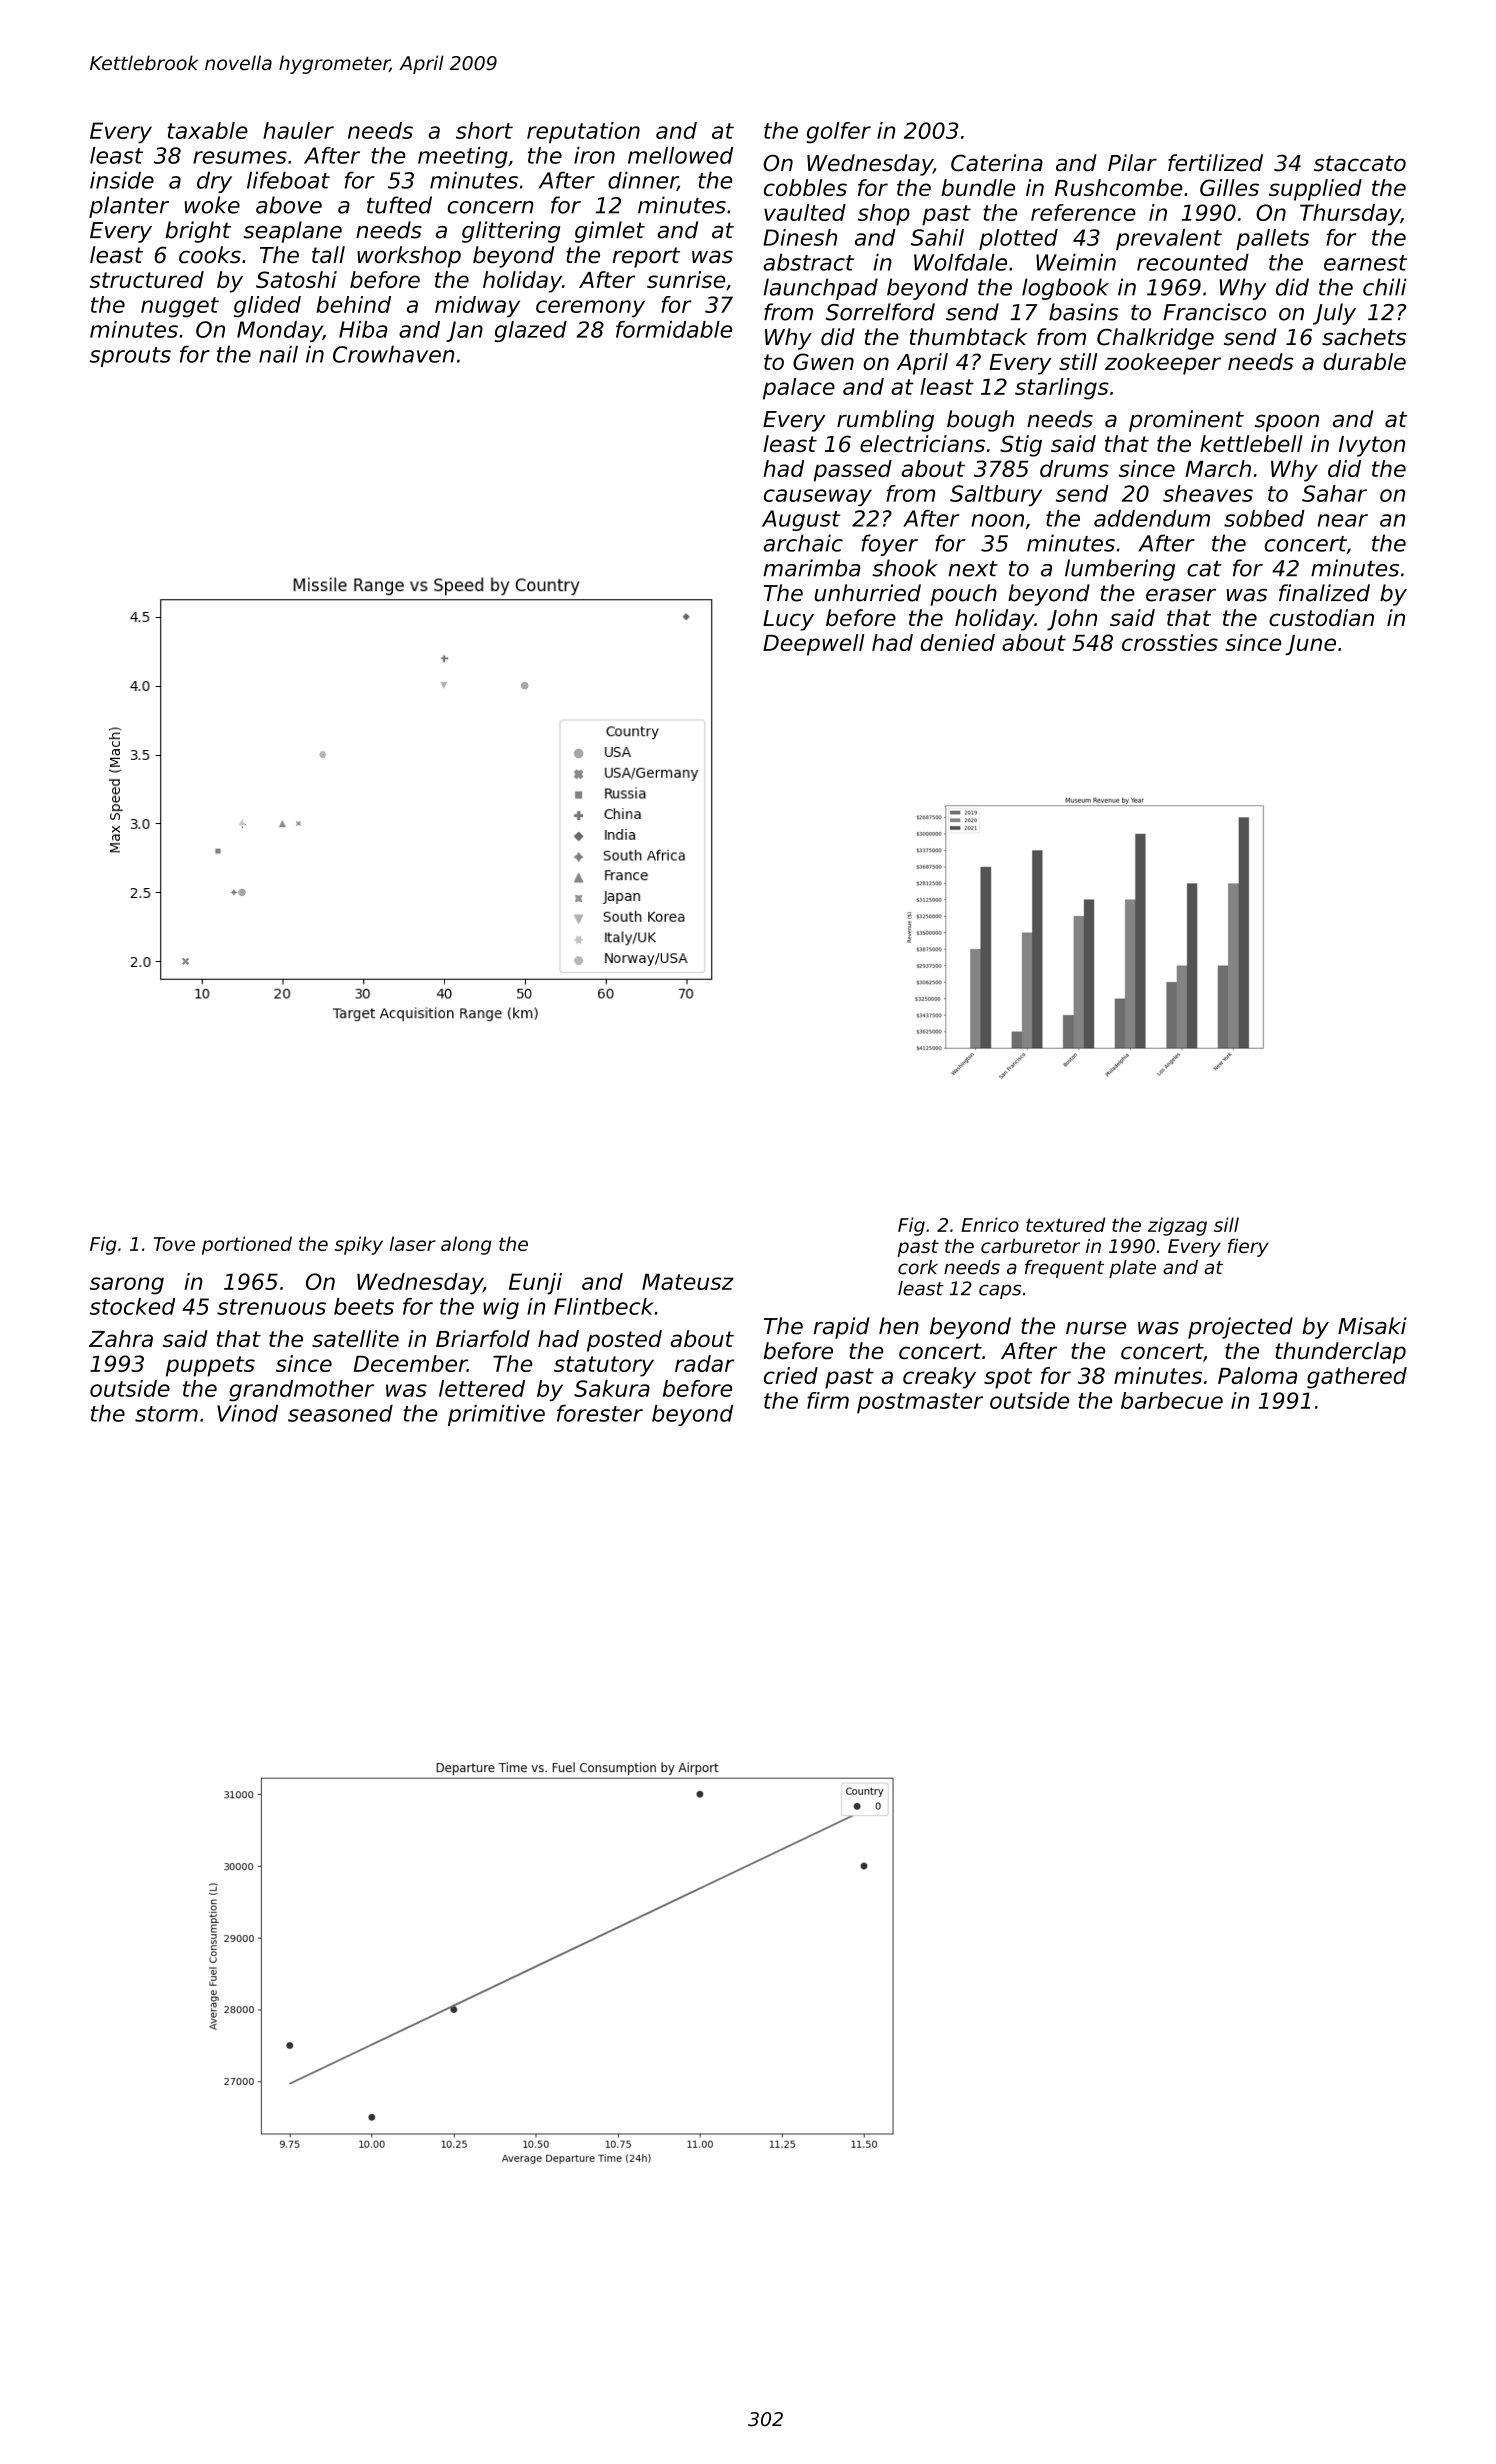 This page has height=2464, width=1496. Describe the element at coordinates (1321, 618) in the page. I see `custodian` at that location.
